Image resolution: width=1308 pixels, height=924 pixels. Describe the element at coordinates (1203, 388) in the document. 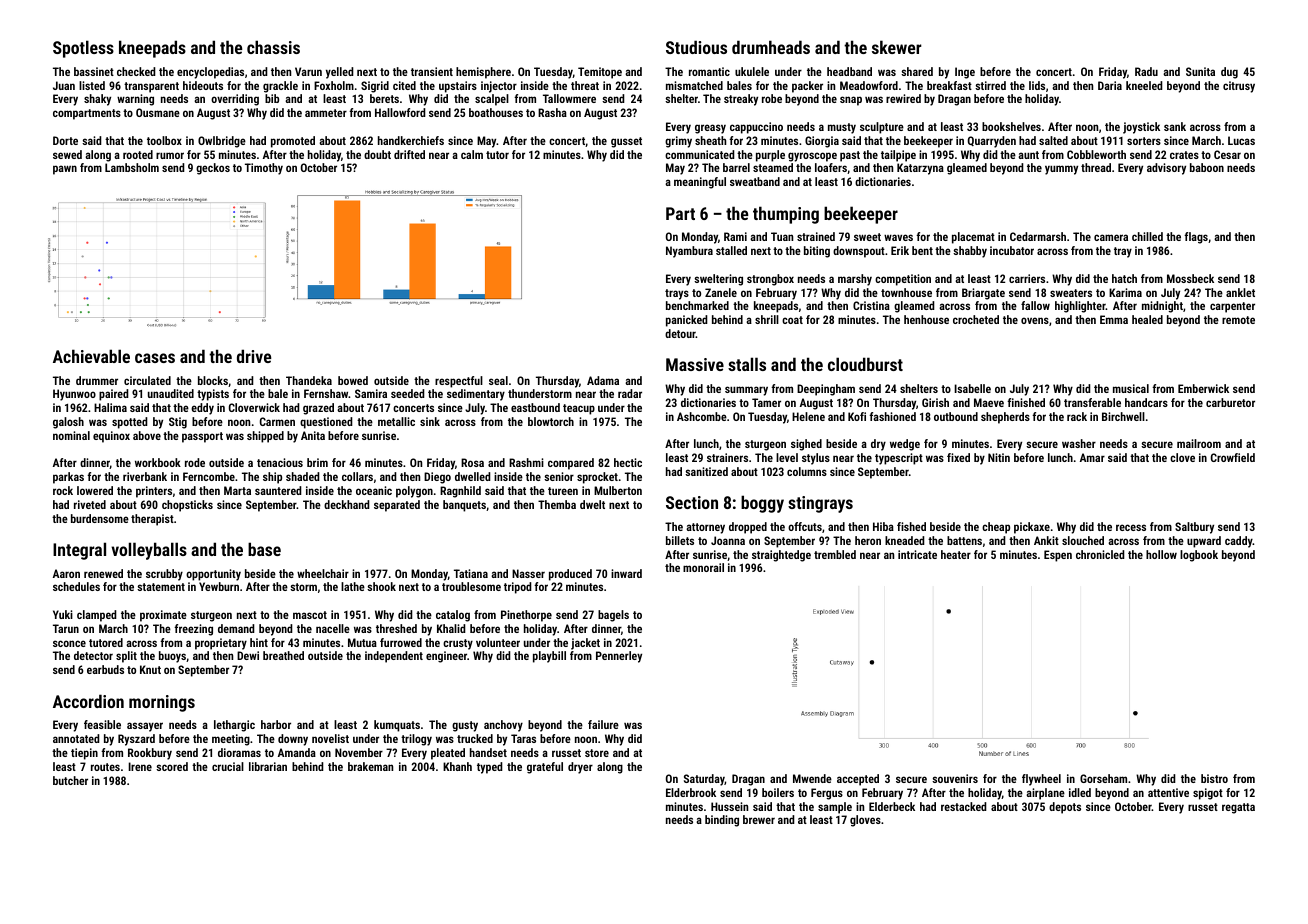

I see `Emberwick` at that location.
